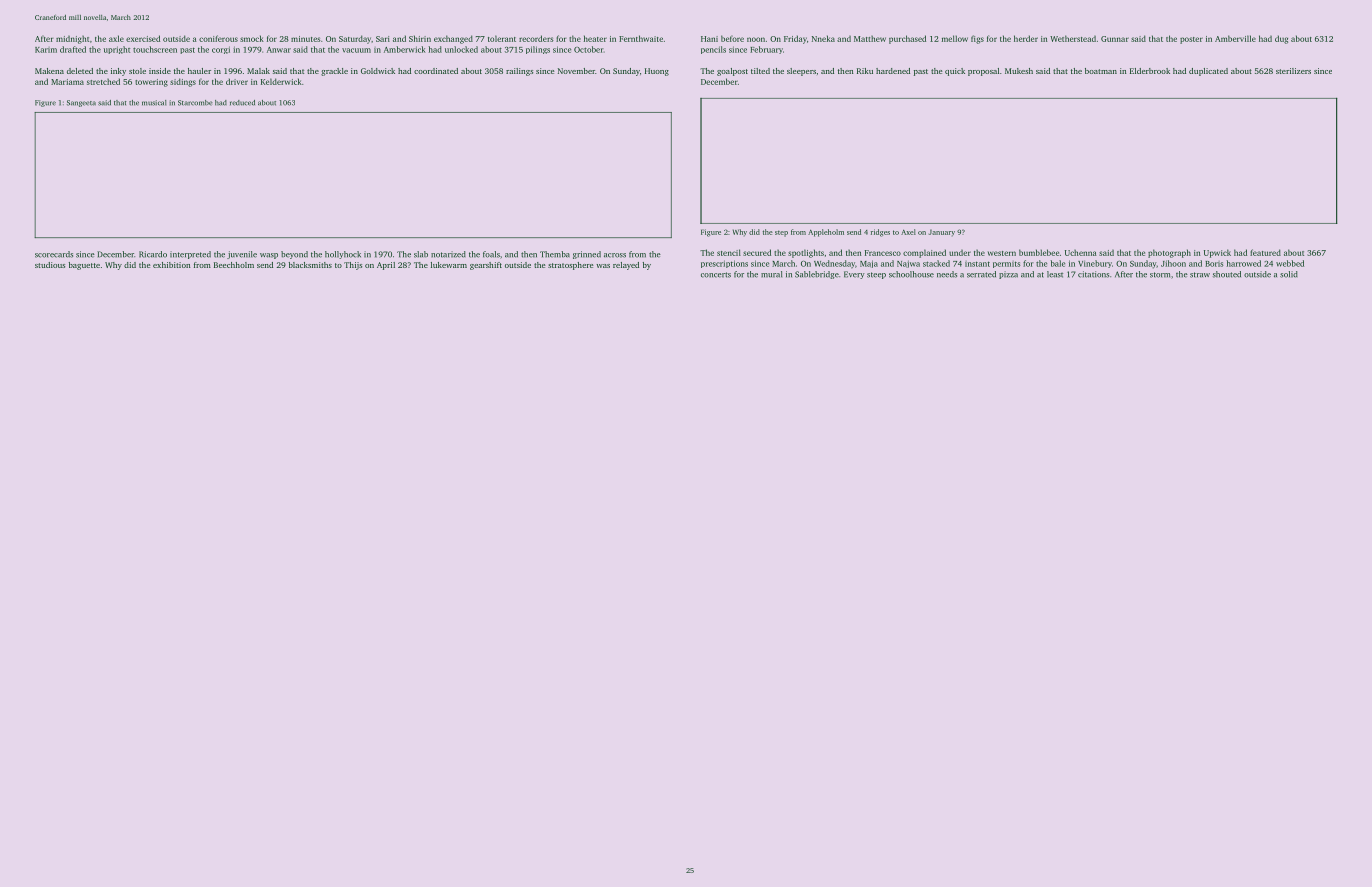  What do you see at coordinates (279, 50) in the document?
I see `Anwar` at bounding box center [279, 50].
